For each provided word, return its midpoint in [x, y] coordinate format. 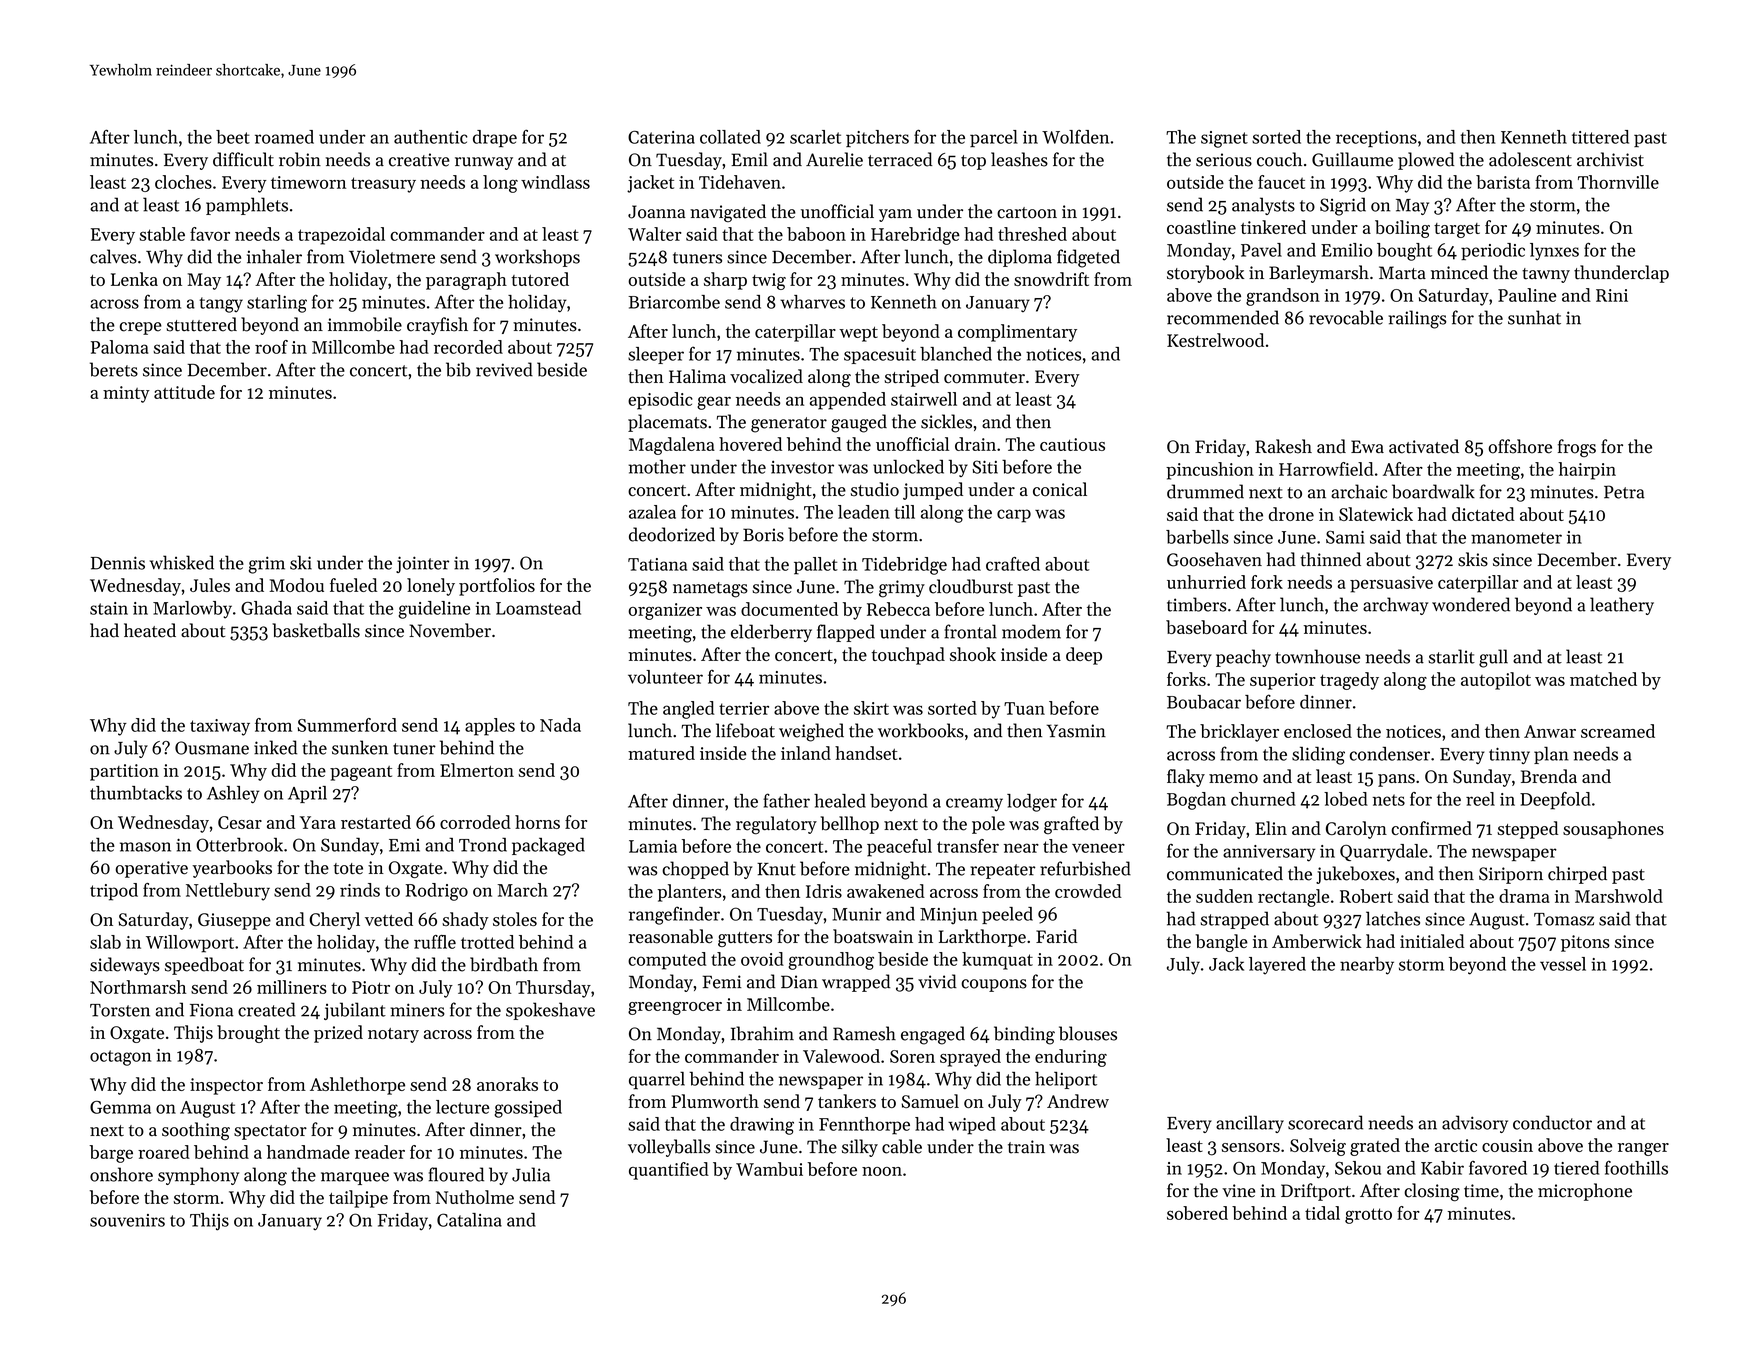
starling [277, 304]
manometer [1516, 538]
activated [1424, 446]
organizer [665, 611]
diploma [1020, 258]
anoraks [507, 1084]
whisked [182, 562]
